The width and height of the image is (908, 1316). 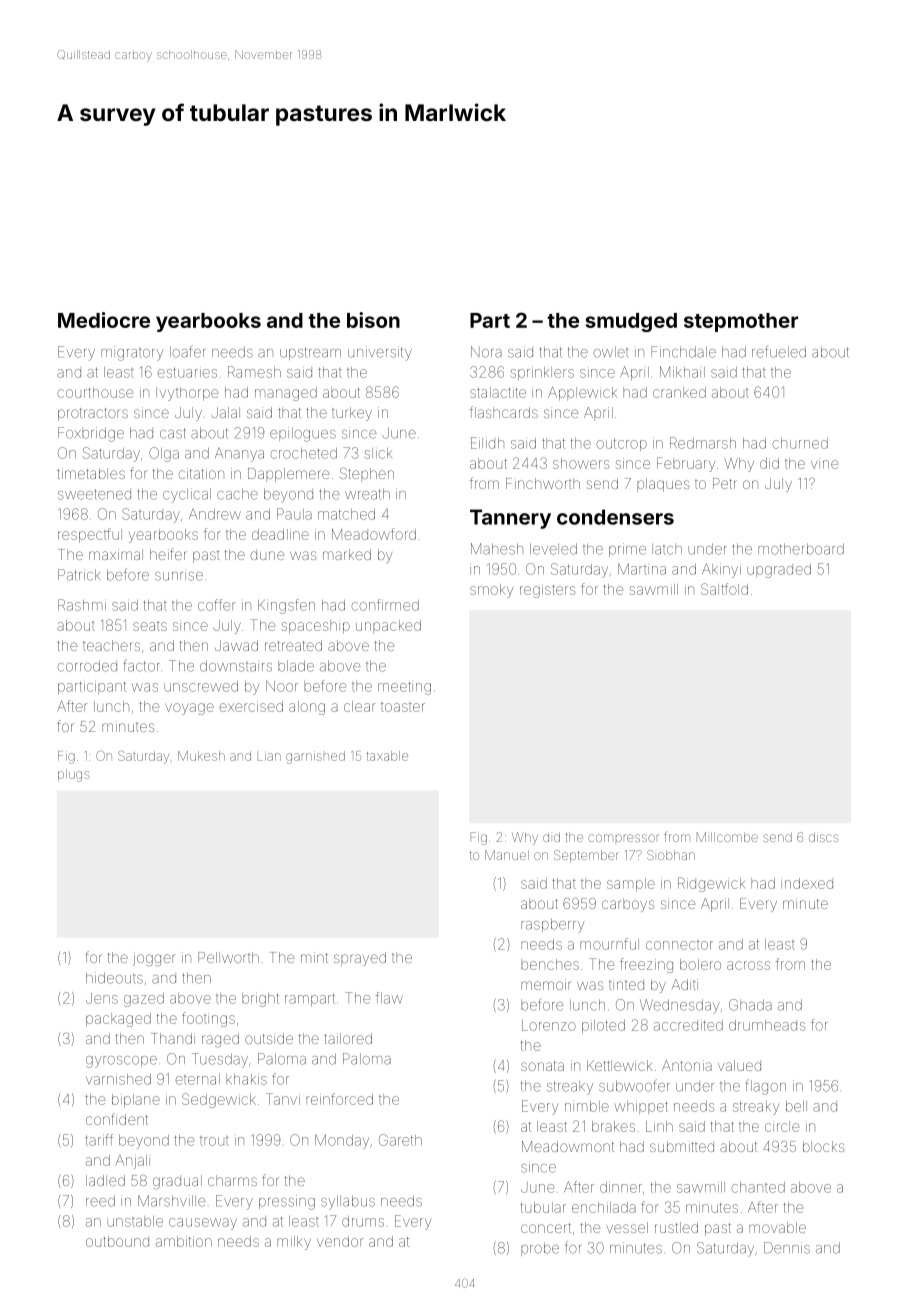 I want to click on gazed, so click(x=144, y=1000).
